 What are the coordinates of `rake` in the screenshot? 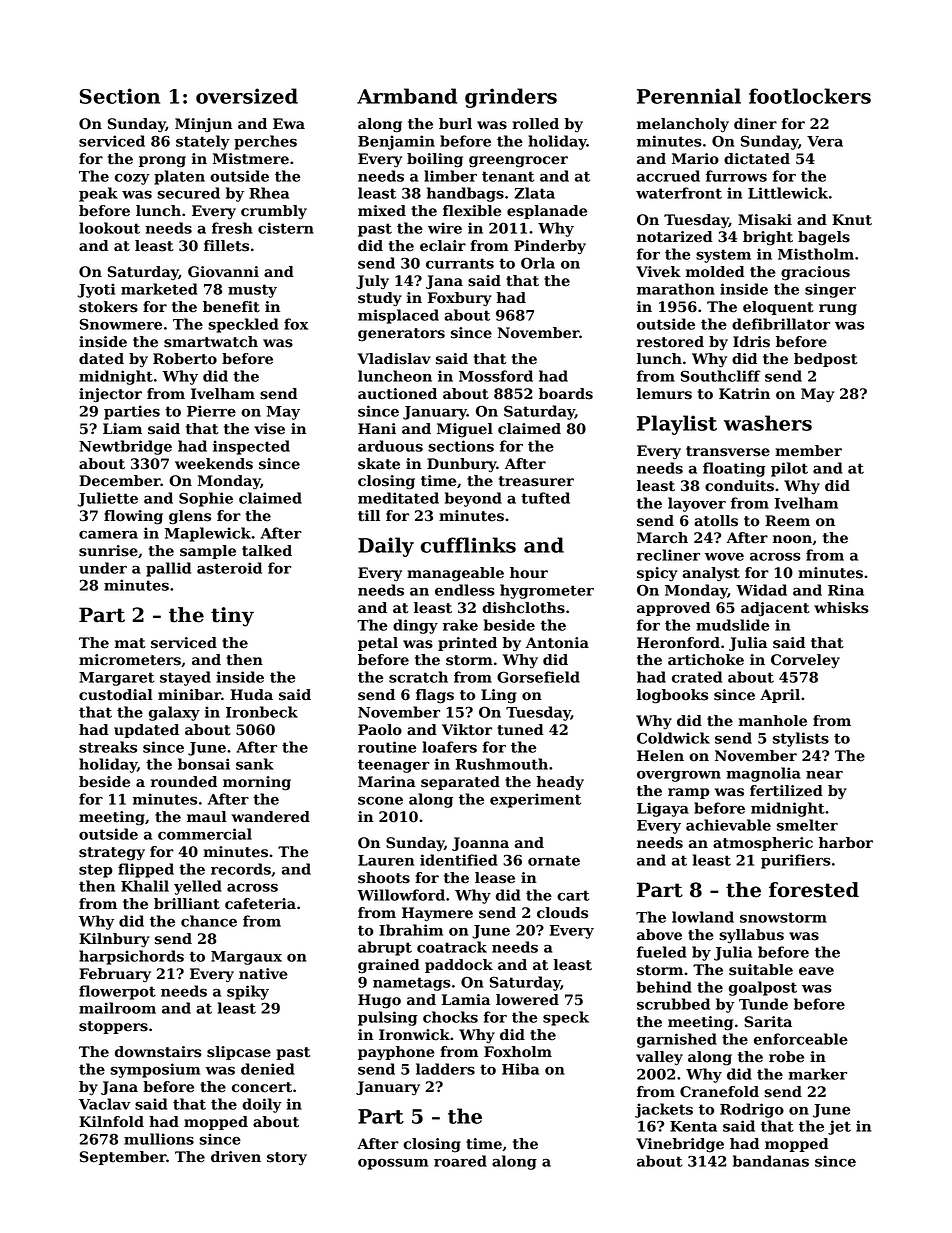 It's located at (460, 625).
